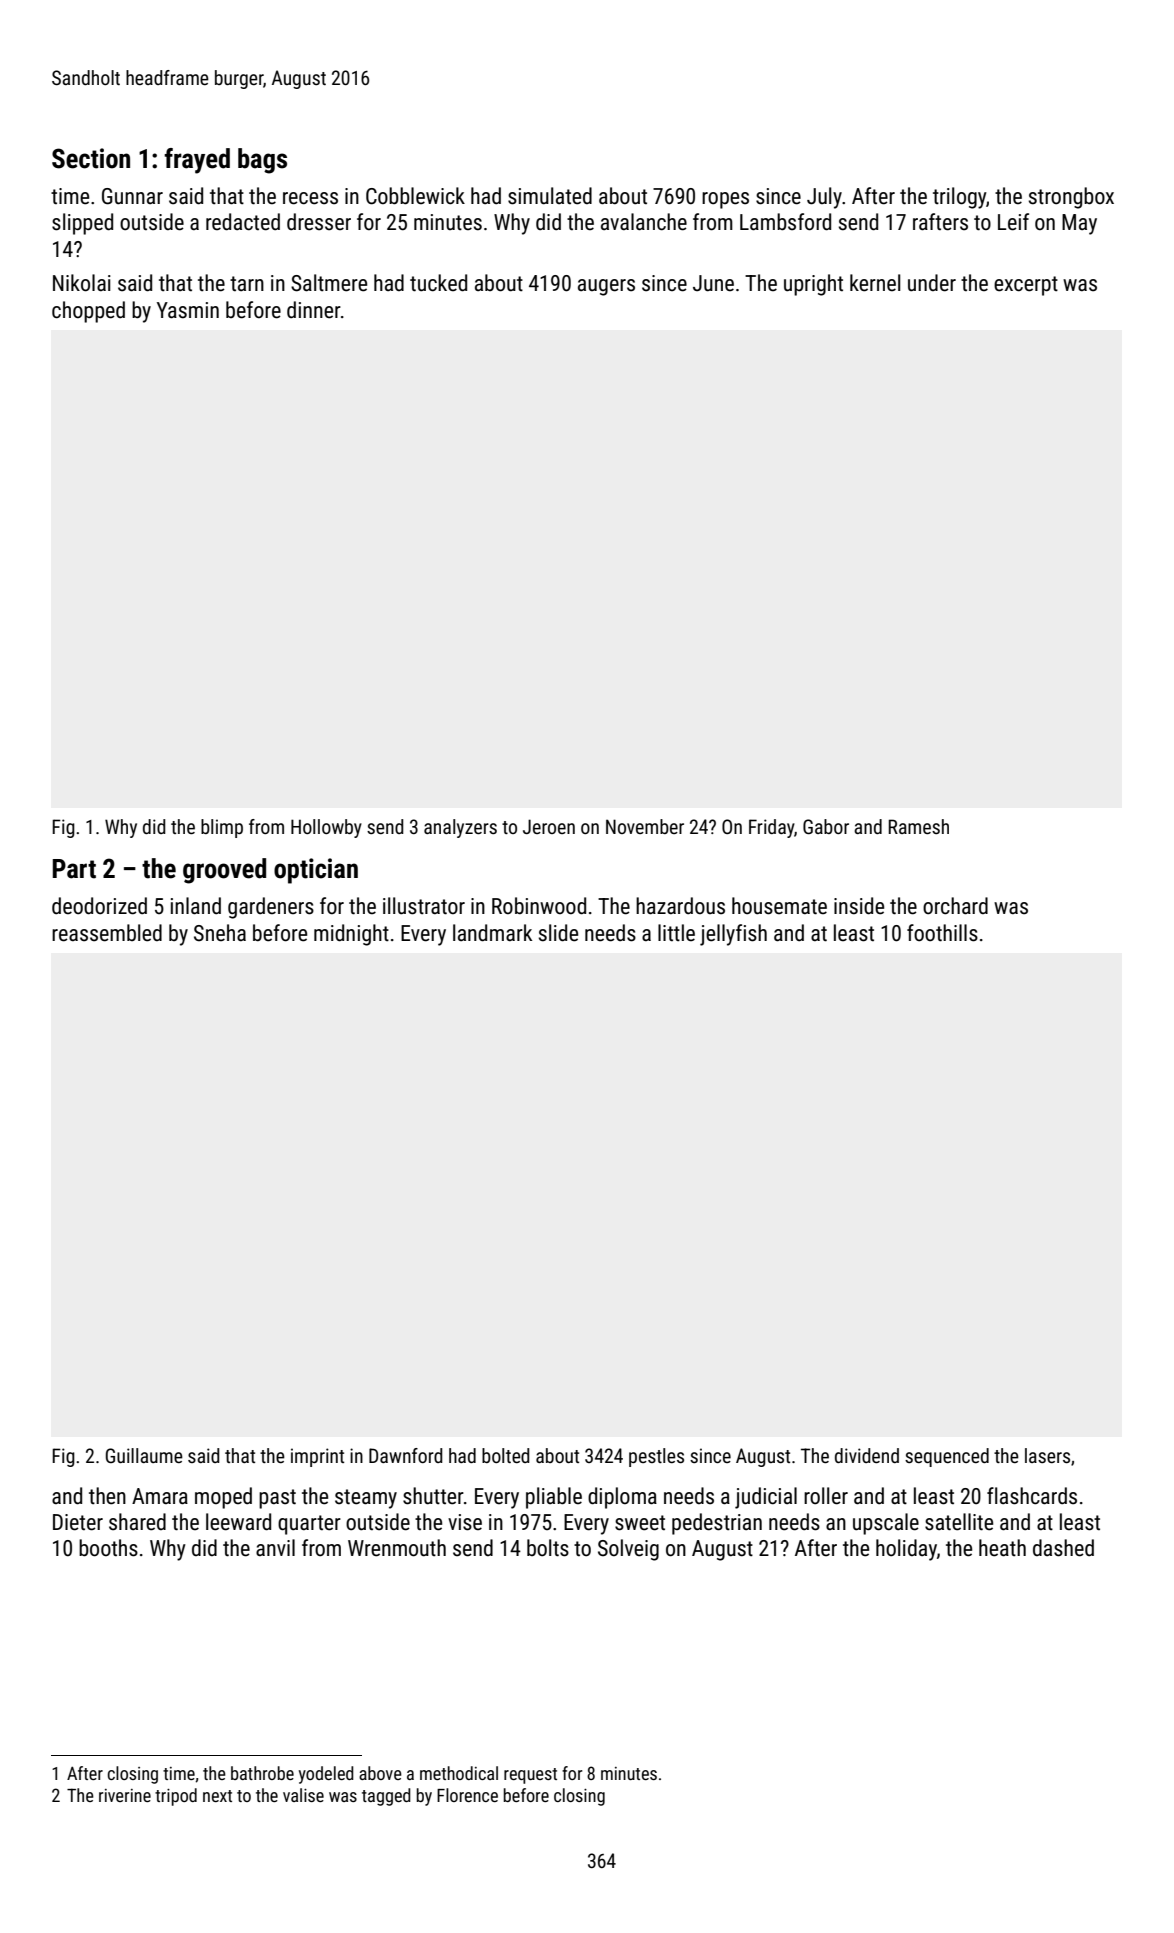 The image size is (1174, 1933). I want to click on recess, so click(310, 198).
